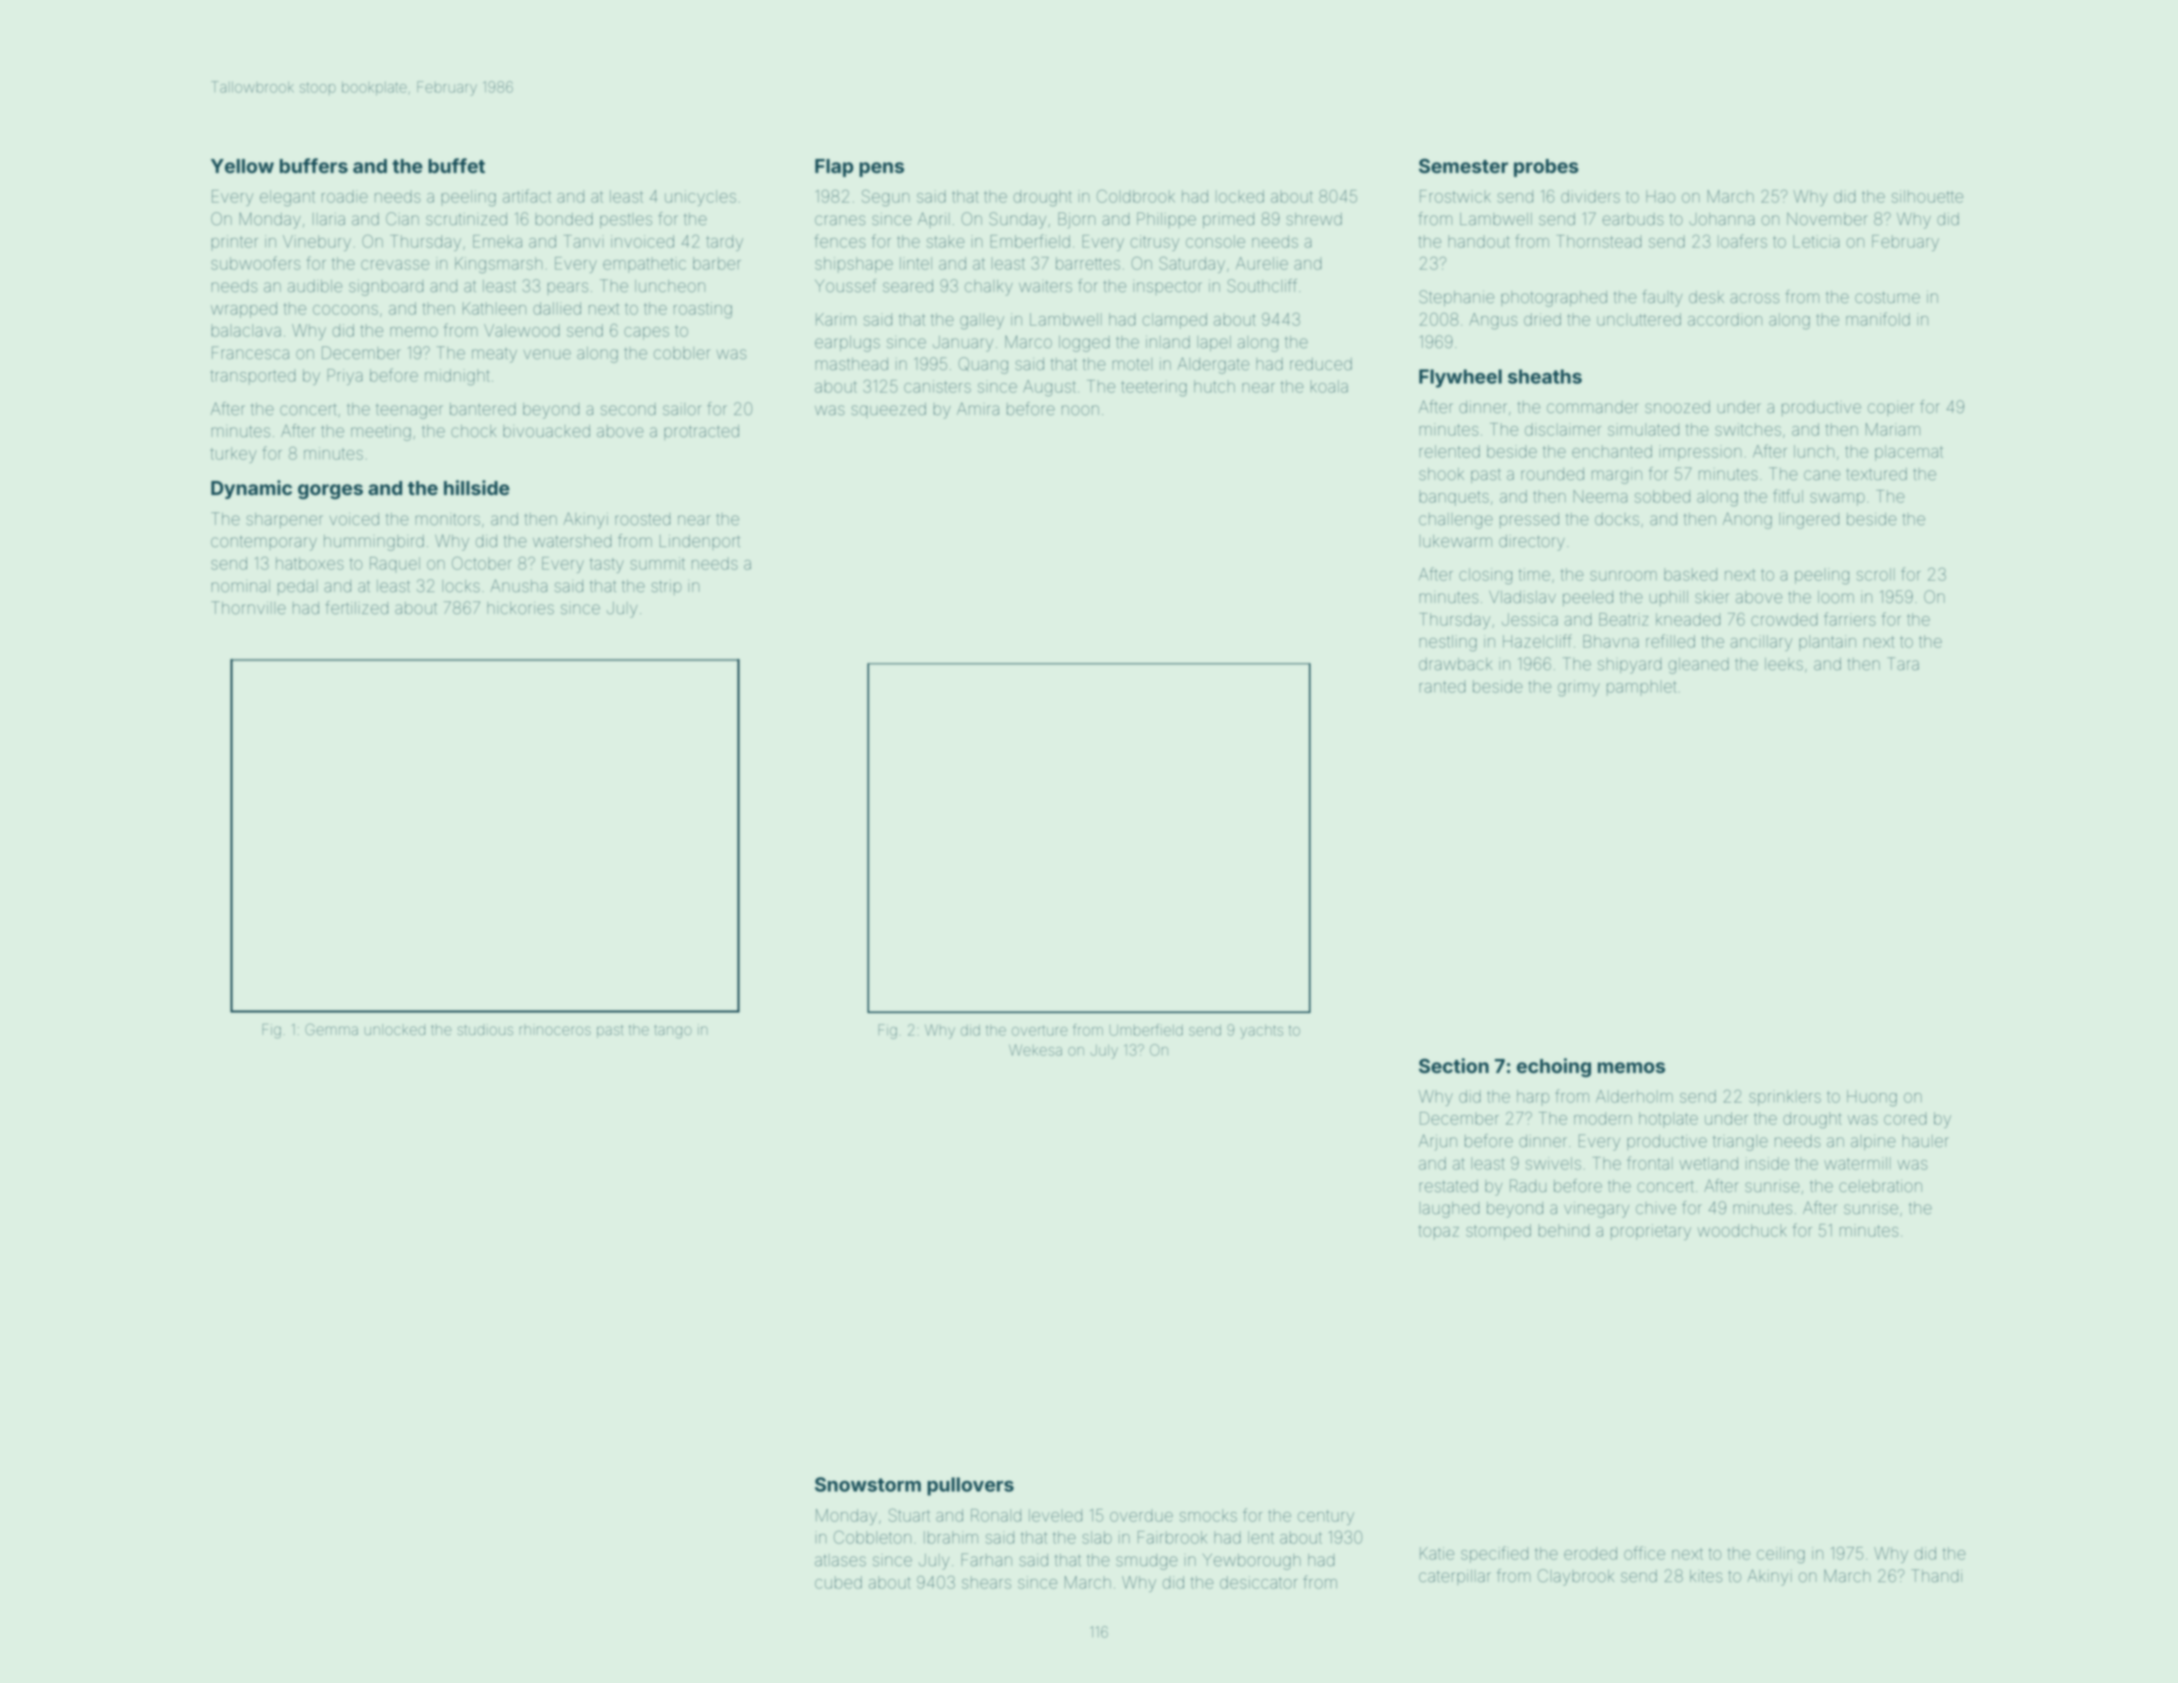 The width and height of the document is (2178, 1683). I want to click on Hao, so click(1660, 196).
